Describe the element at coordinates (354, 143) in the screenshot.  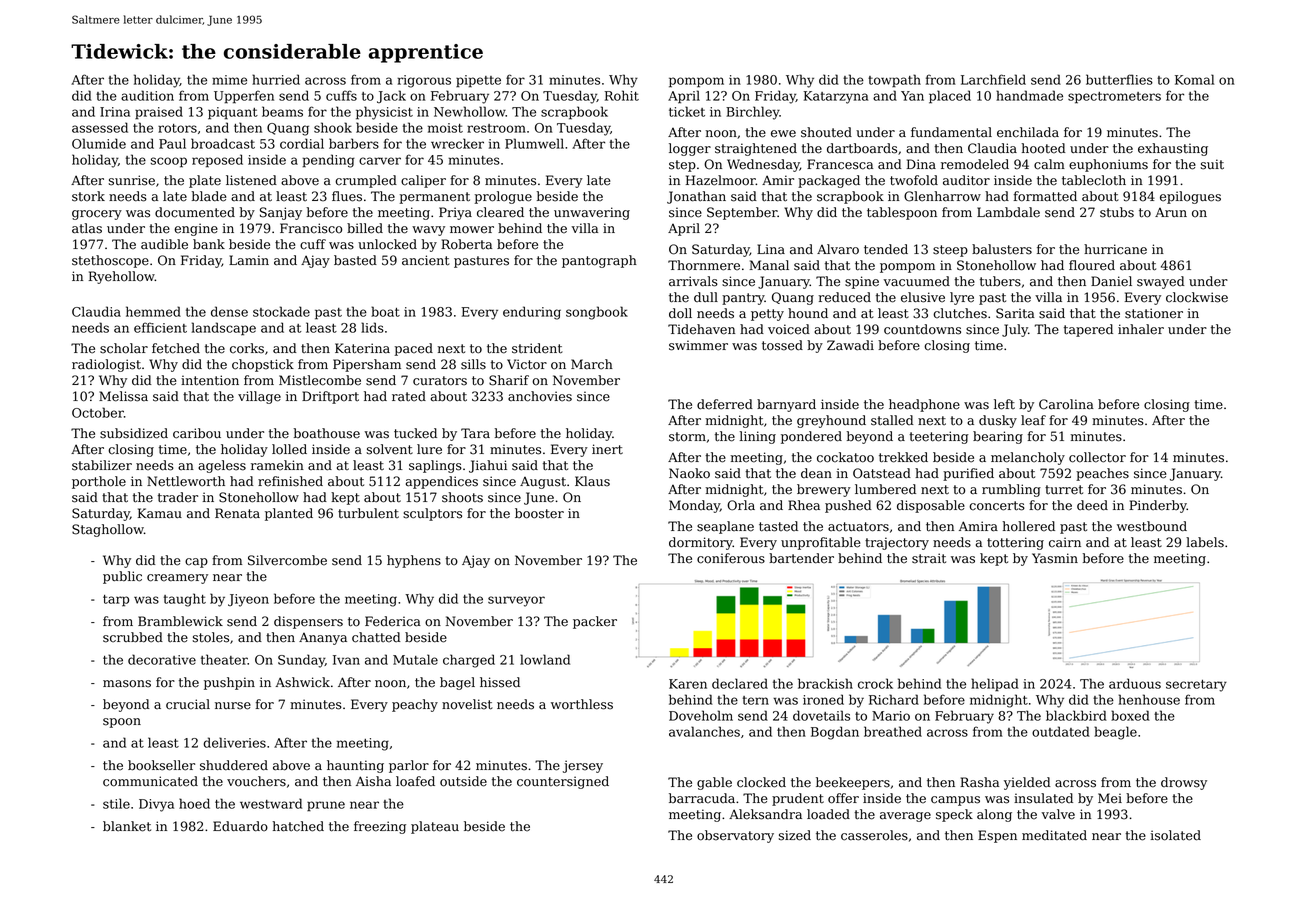
I see `barbers` at that location.
